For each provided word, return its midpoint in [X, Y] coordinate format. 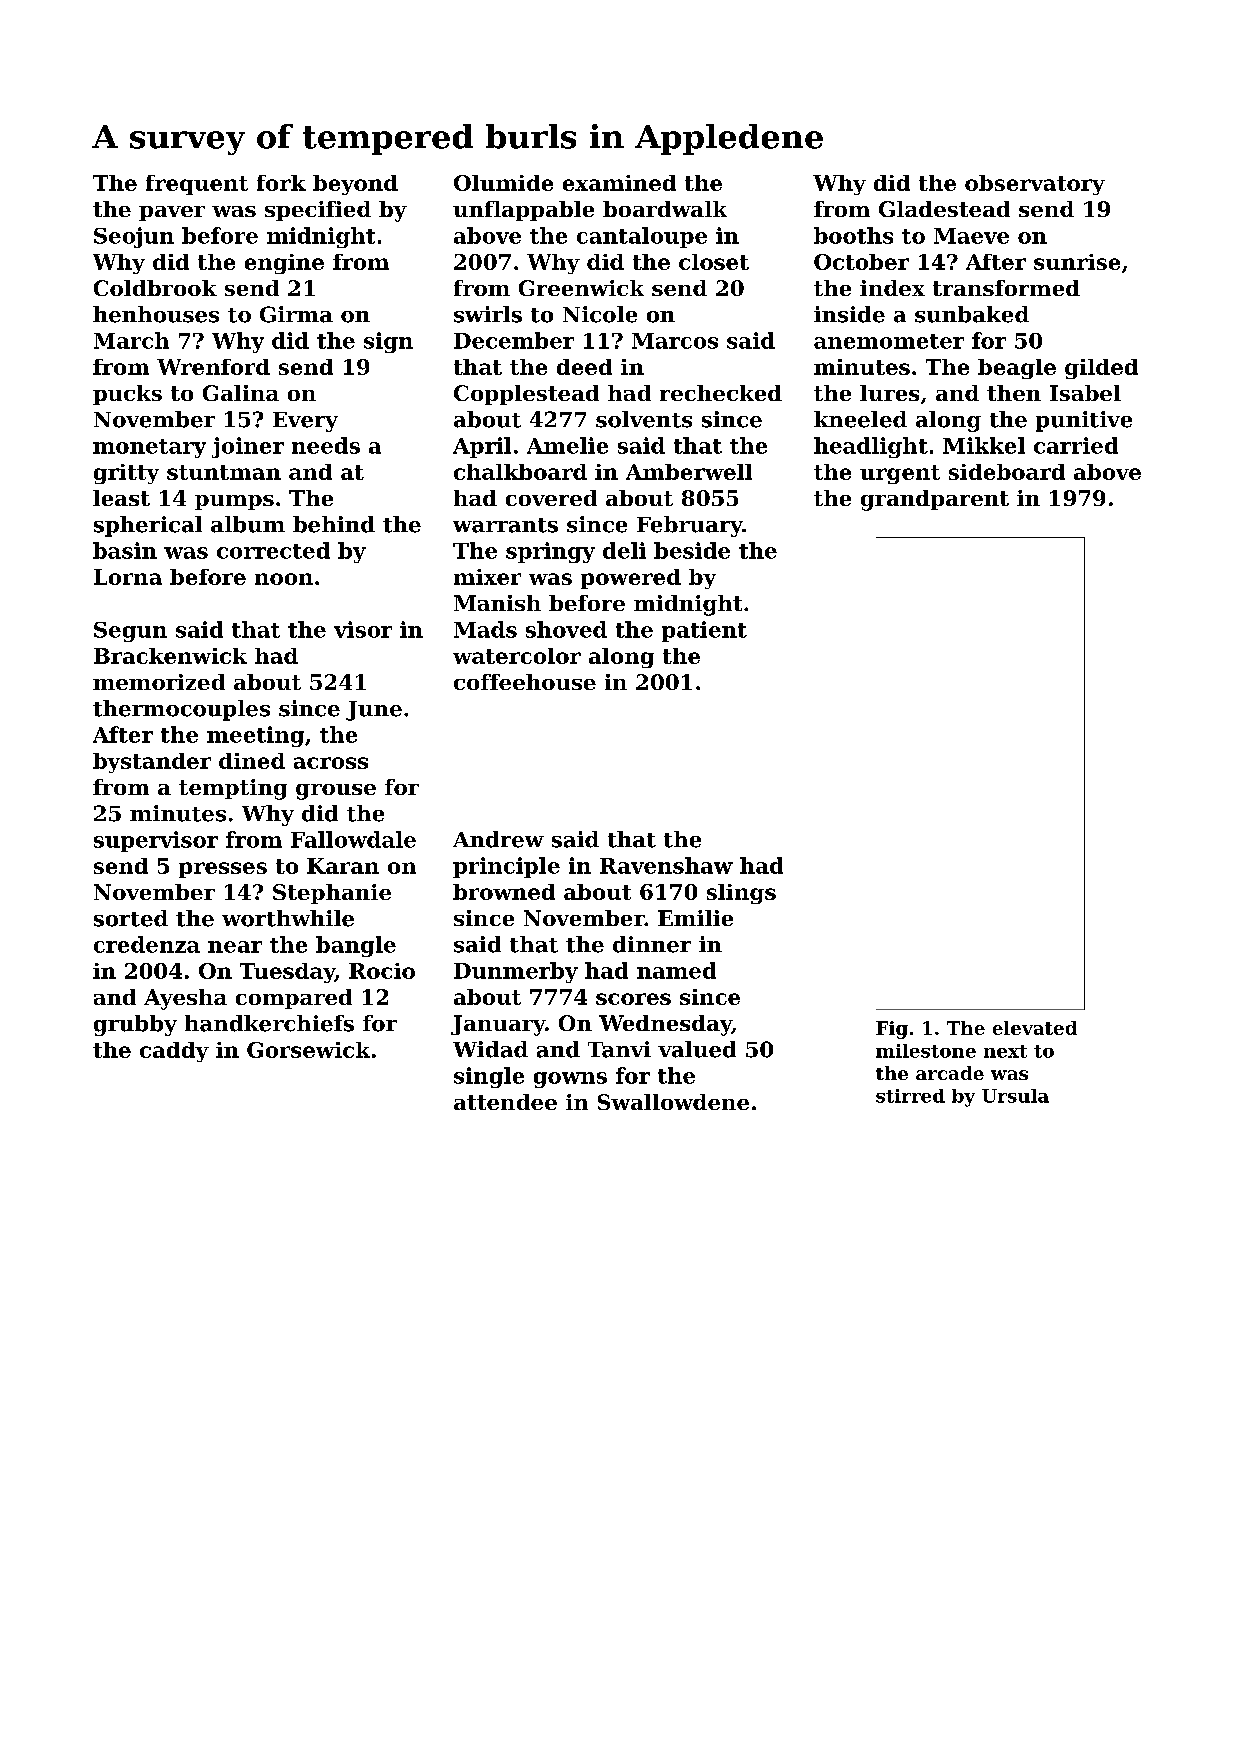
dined [252, 761]
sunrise [1077, 262]
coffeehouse [525, 682]
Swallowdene [673, 1102]
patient [704, 631]
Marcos [675, 341]
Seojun [134, 237]
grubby [135, 1025]
